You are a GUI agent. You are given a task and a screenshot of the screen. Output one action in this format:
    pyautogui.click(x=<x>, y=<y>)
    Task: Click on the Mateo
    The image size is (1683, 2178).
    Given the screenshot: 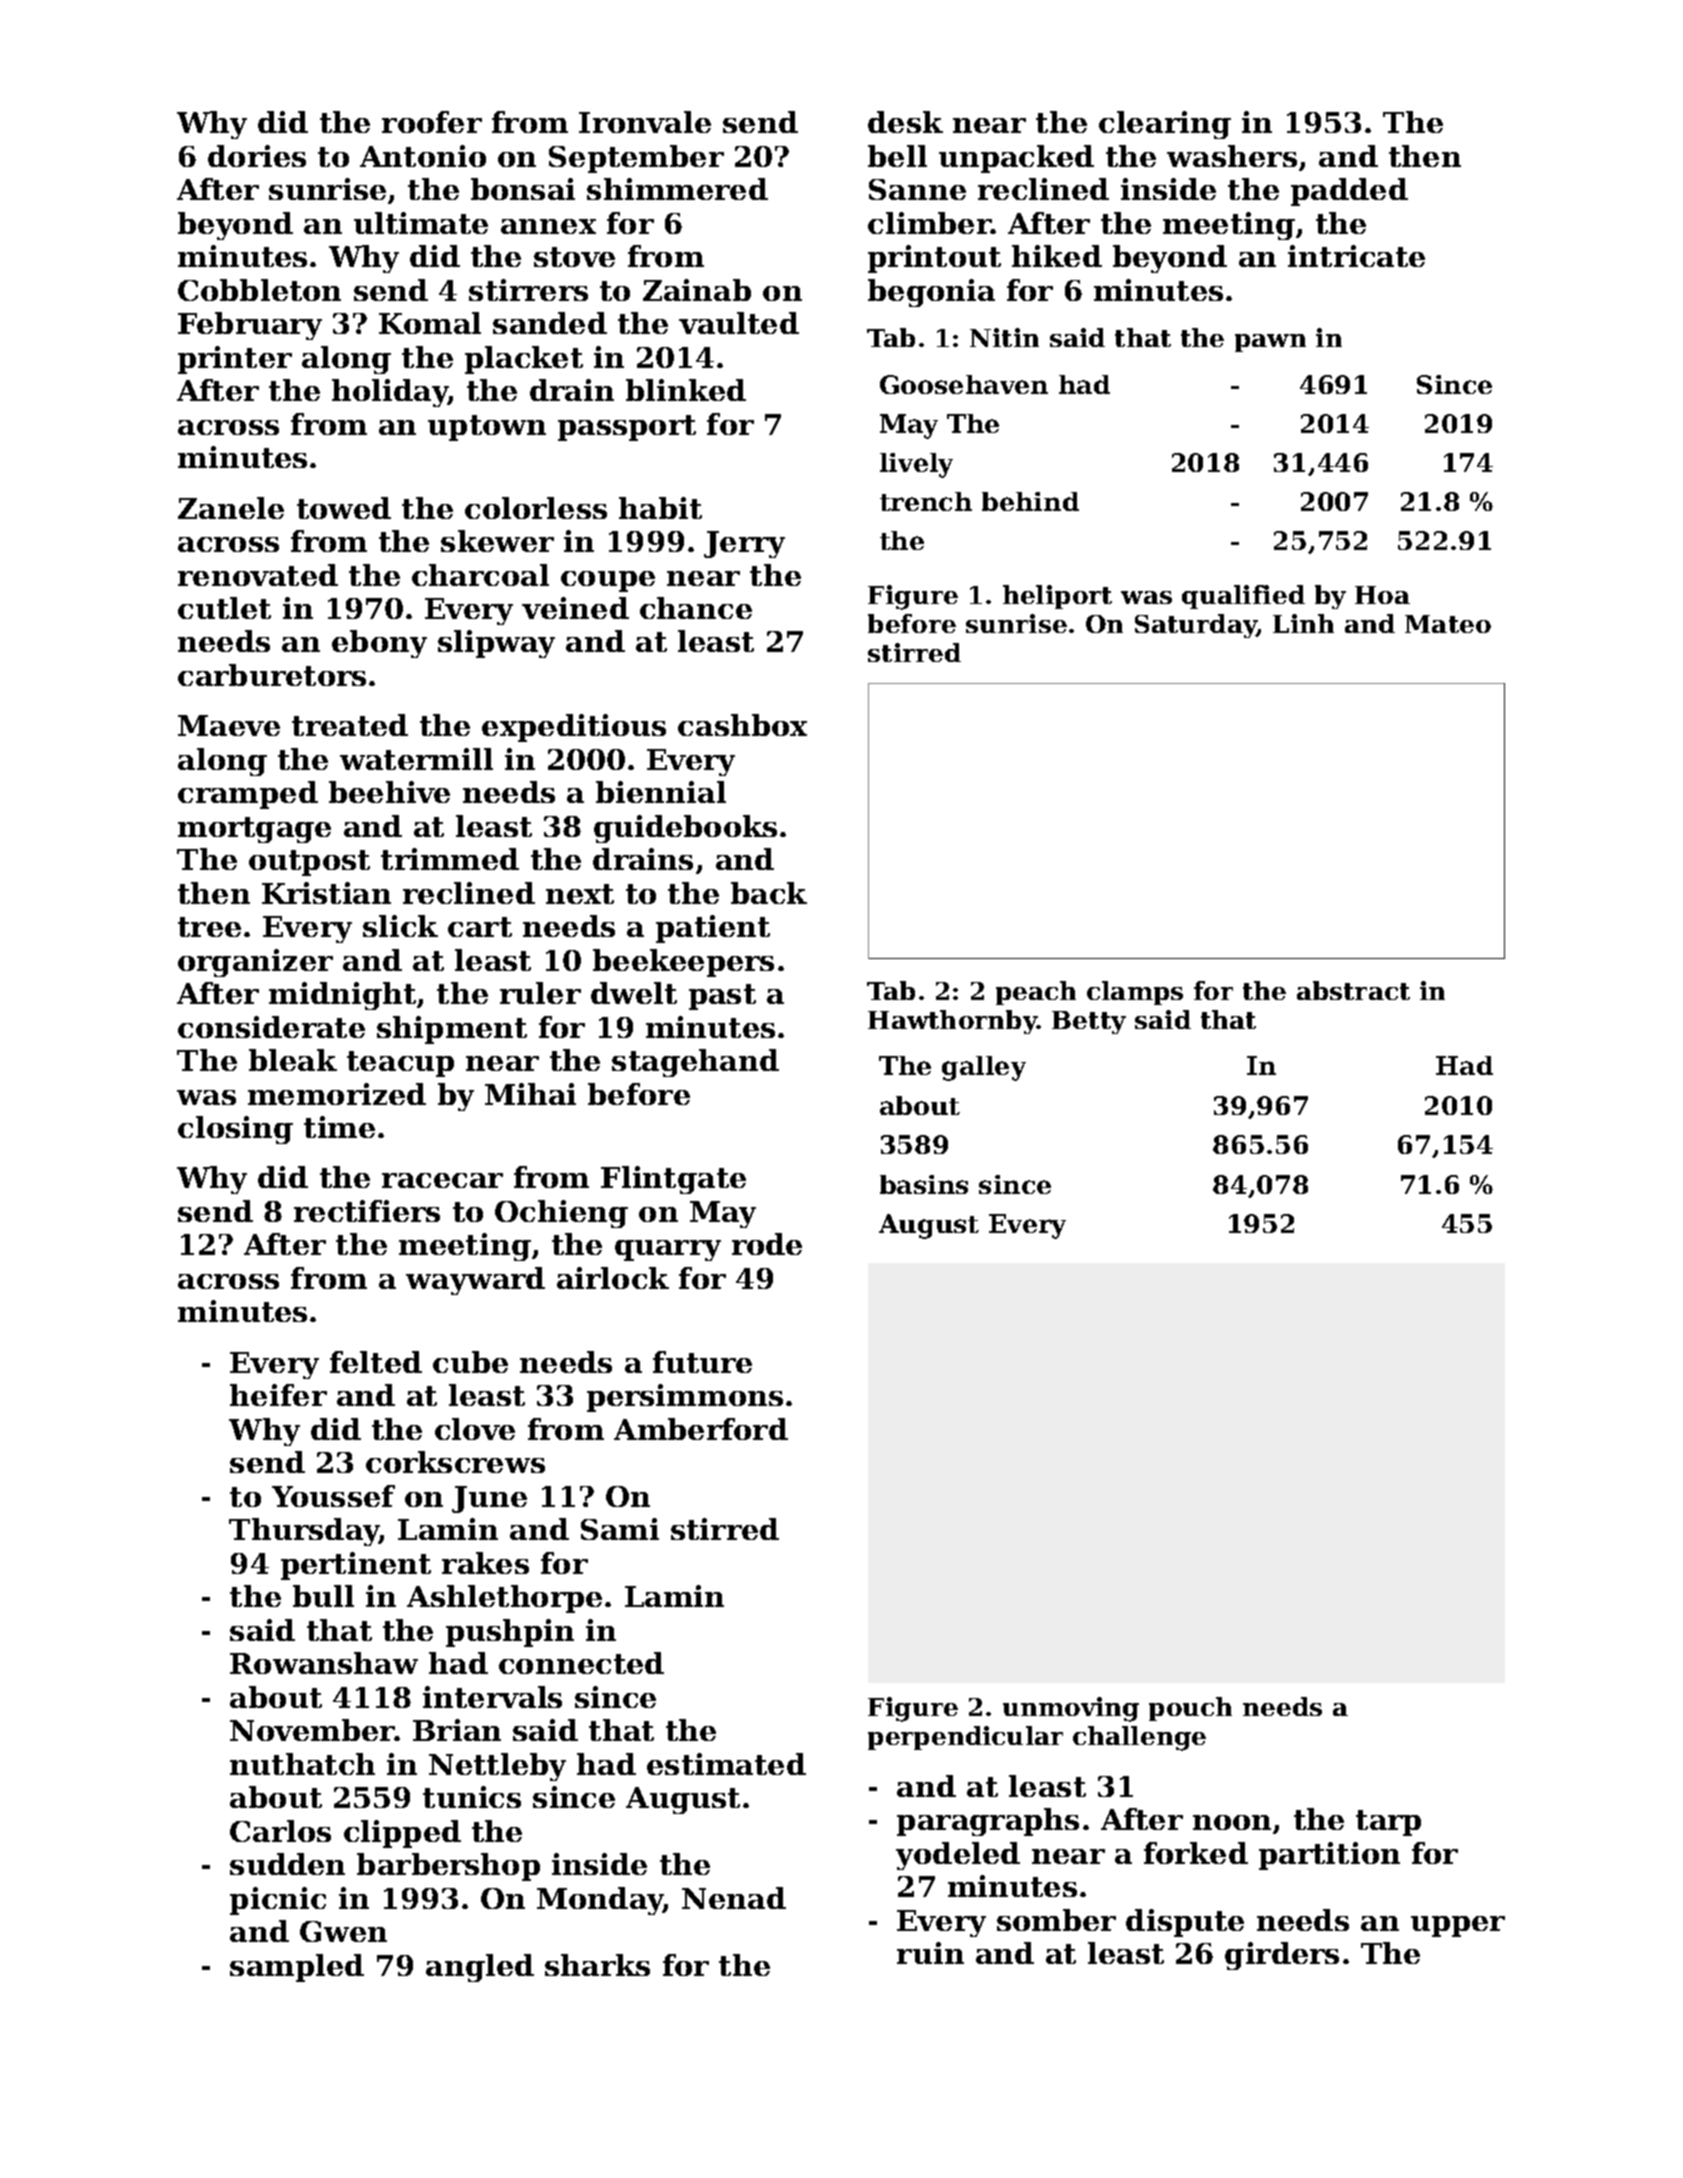 What is the action you would take?
    pyautogui.click(x=1448, y=624)
